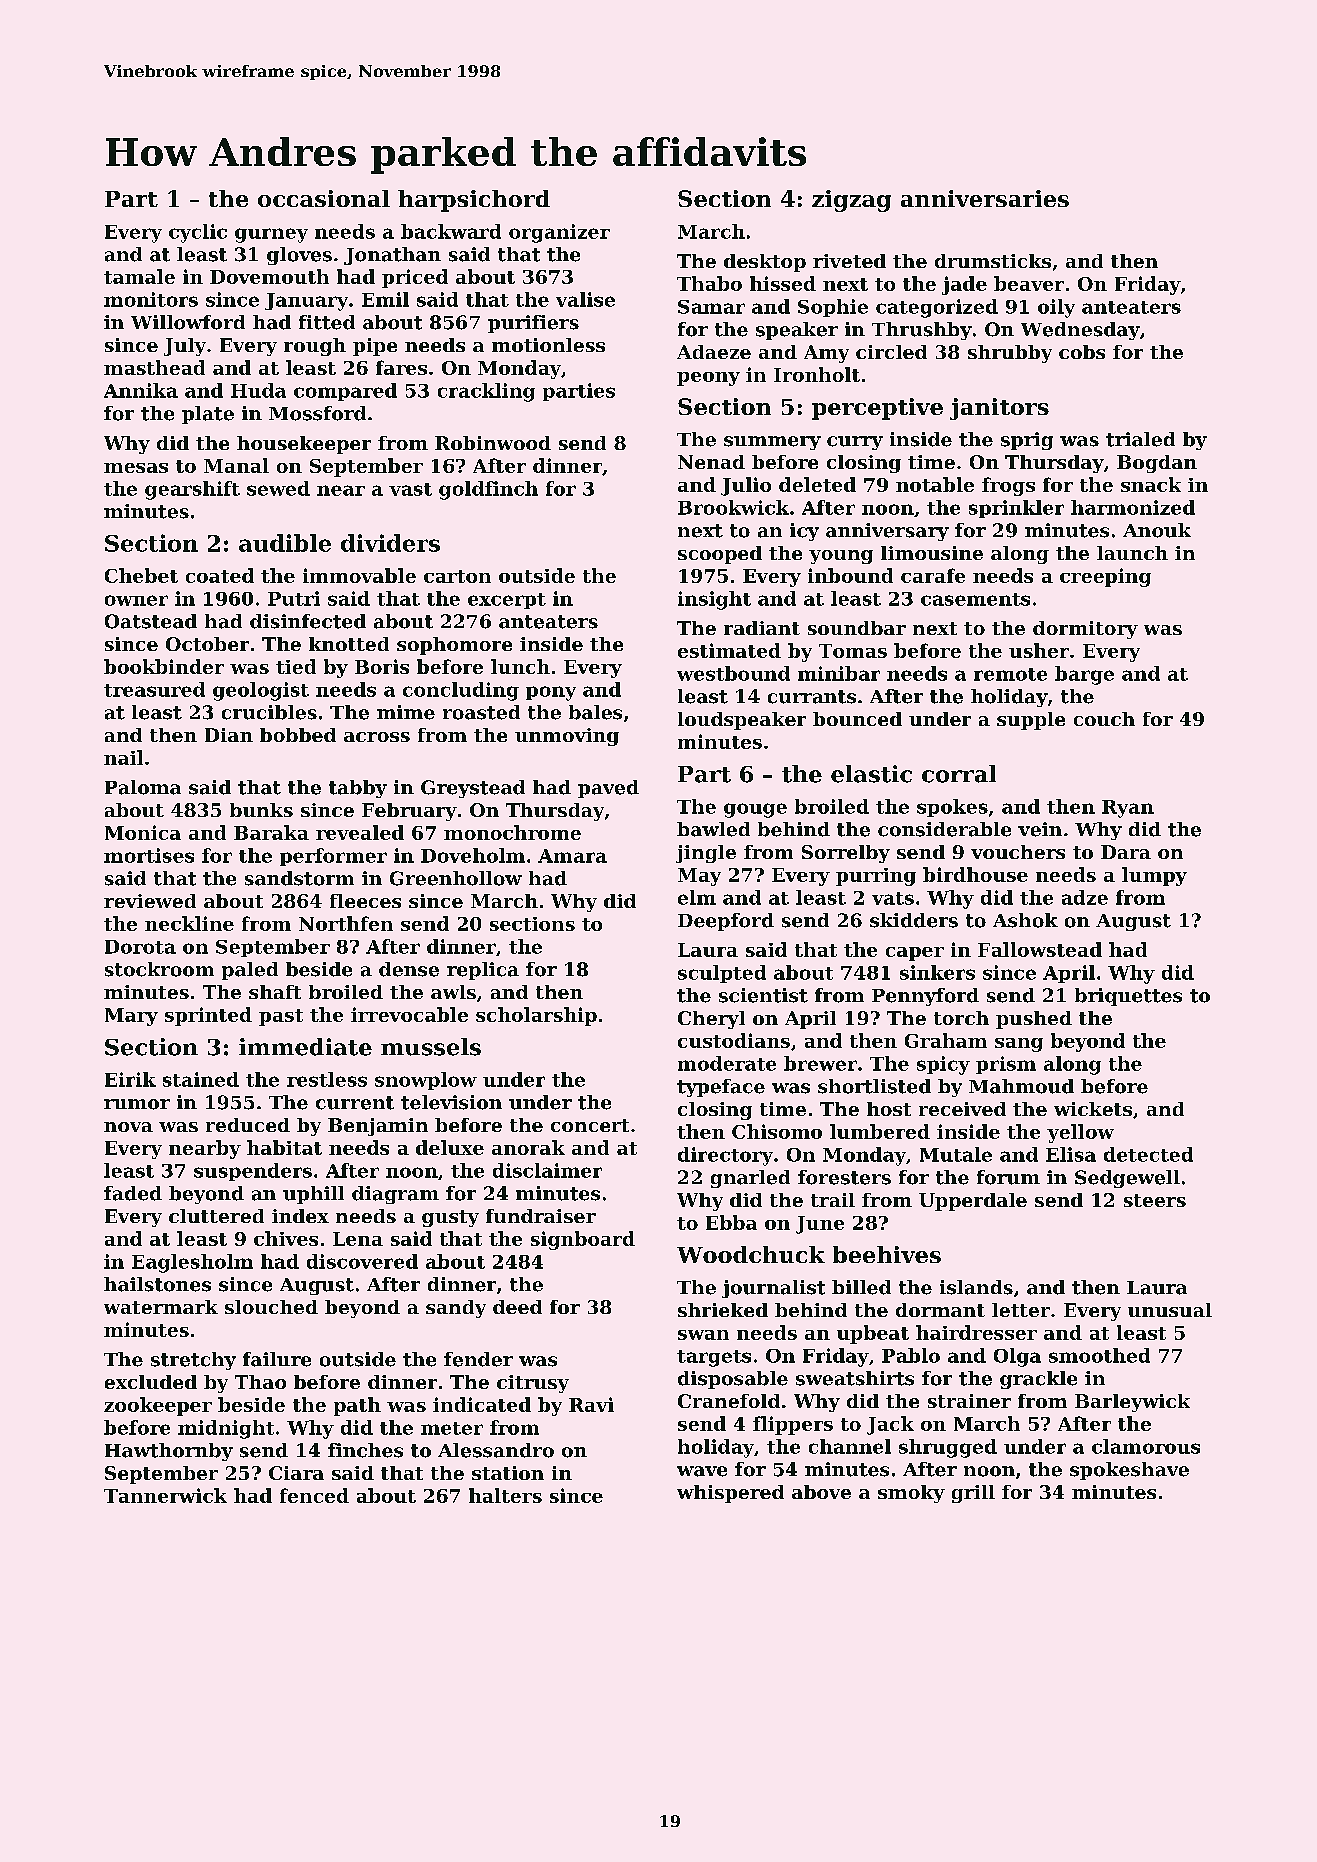 The height and width of the screenshot is (1862, 1317). I want to click on couch, so click(1104, 719).
